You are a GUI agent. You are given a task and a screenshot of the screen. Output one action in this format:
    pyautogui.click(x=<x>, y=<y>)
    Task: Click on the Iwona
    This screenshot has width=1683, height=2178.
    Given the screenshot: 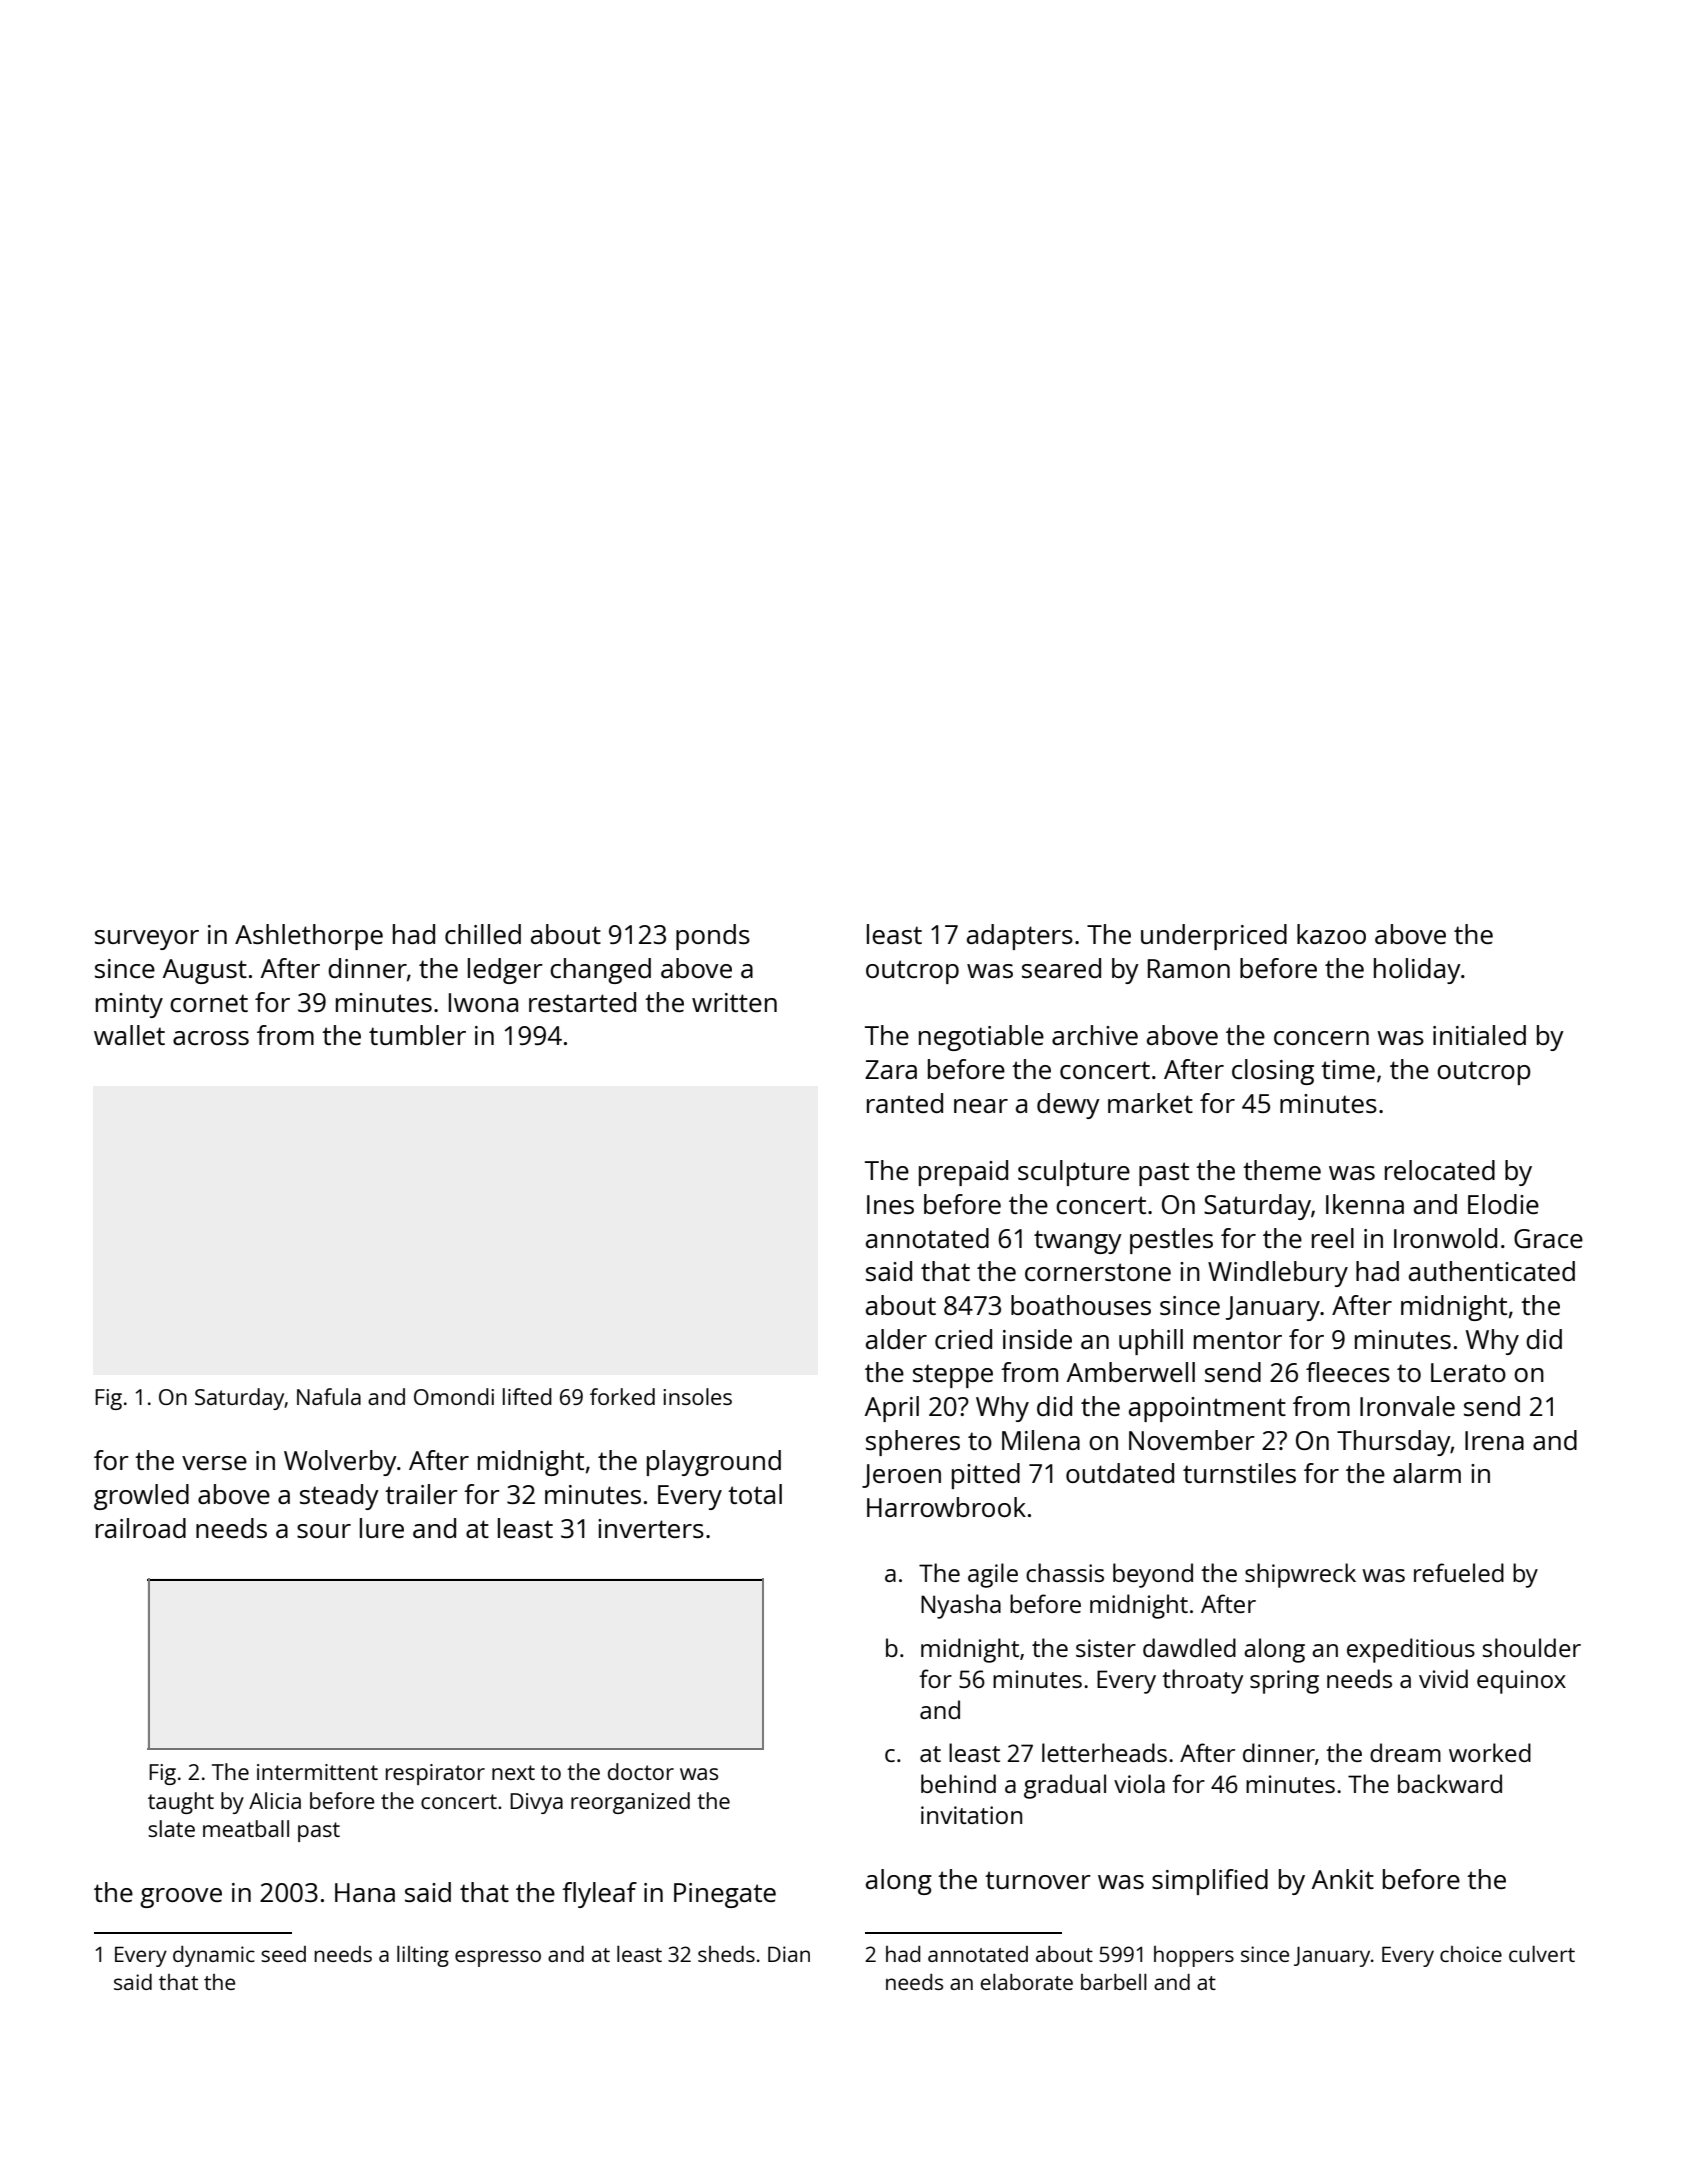 What is the action you would take?
    pyautogui.click(x=483, y=1002)
